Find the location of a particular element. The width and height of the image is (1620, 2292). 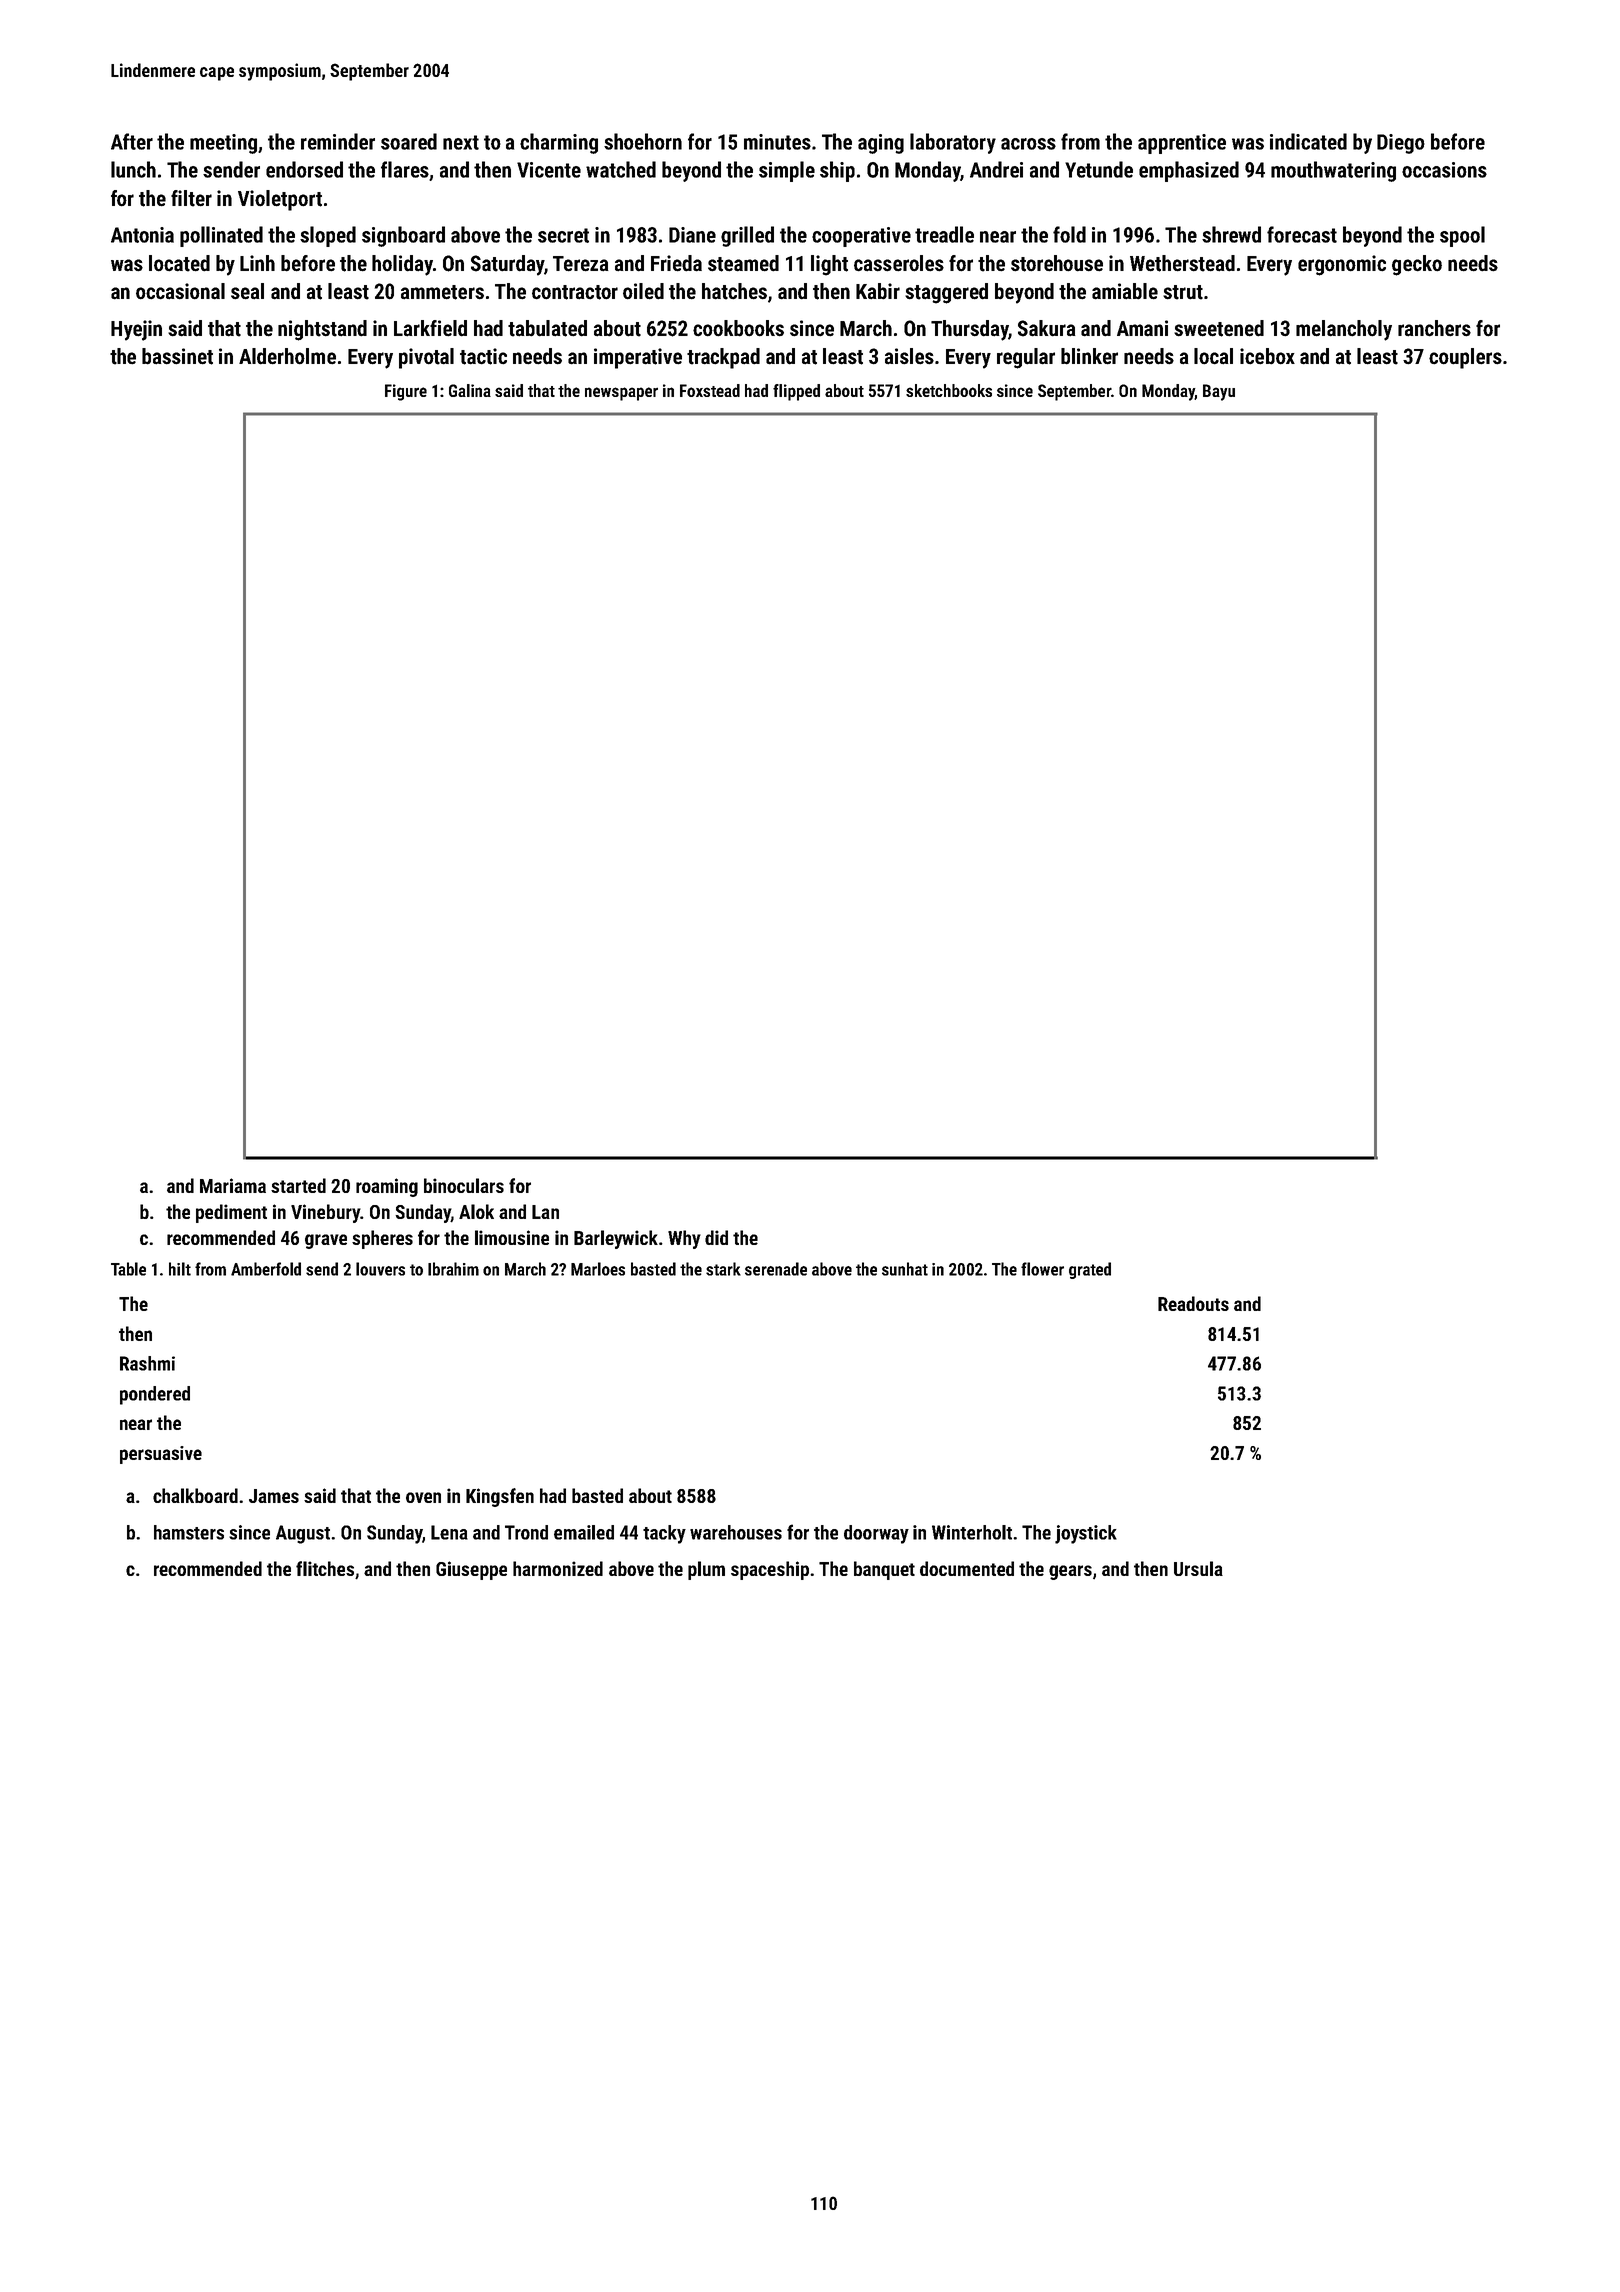

started is located at coordinates (298, 1185).
